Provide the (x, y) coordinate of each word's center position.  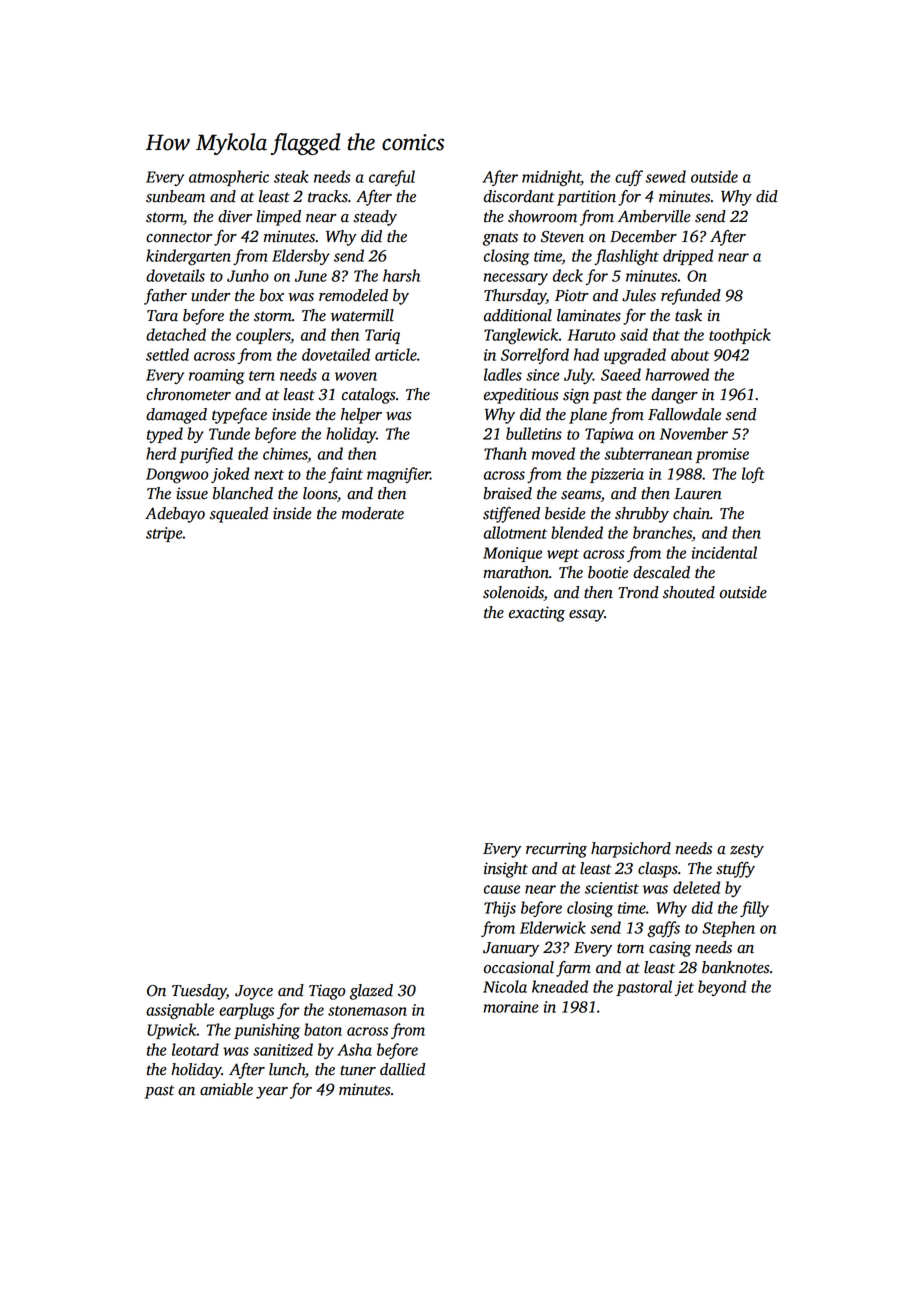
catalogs (368, 396)
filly (754, 909)
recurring (556, 850)
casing (670, 949)
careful (392, 178)
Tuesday (199, 992)
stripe (164, 534)
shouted (689, 592)
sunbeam (175, 196)
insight (506, 870)
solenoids (513, 593)
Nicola (505, 986)
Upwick (172, 1031)
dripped (688, 257)
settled (167, 354)
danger (674, 396)
